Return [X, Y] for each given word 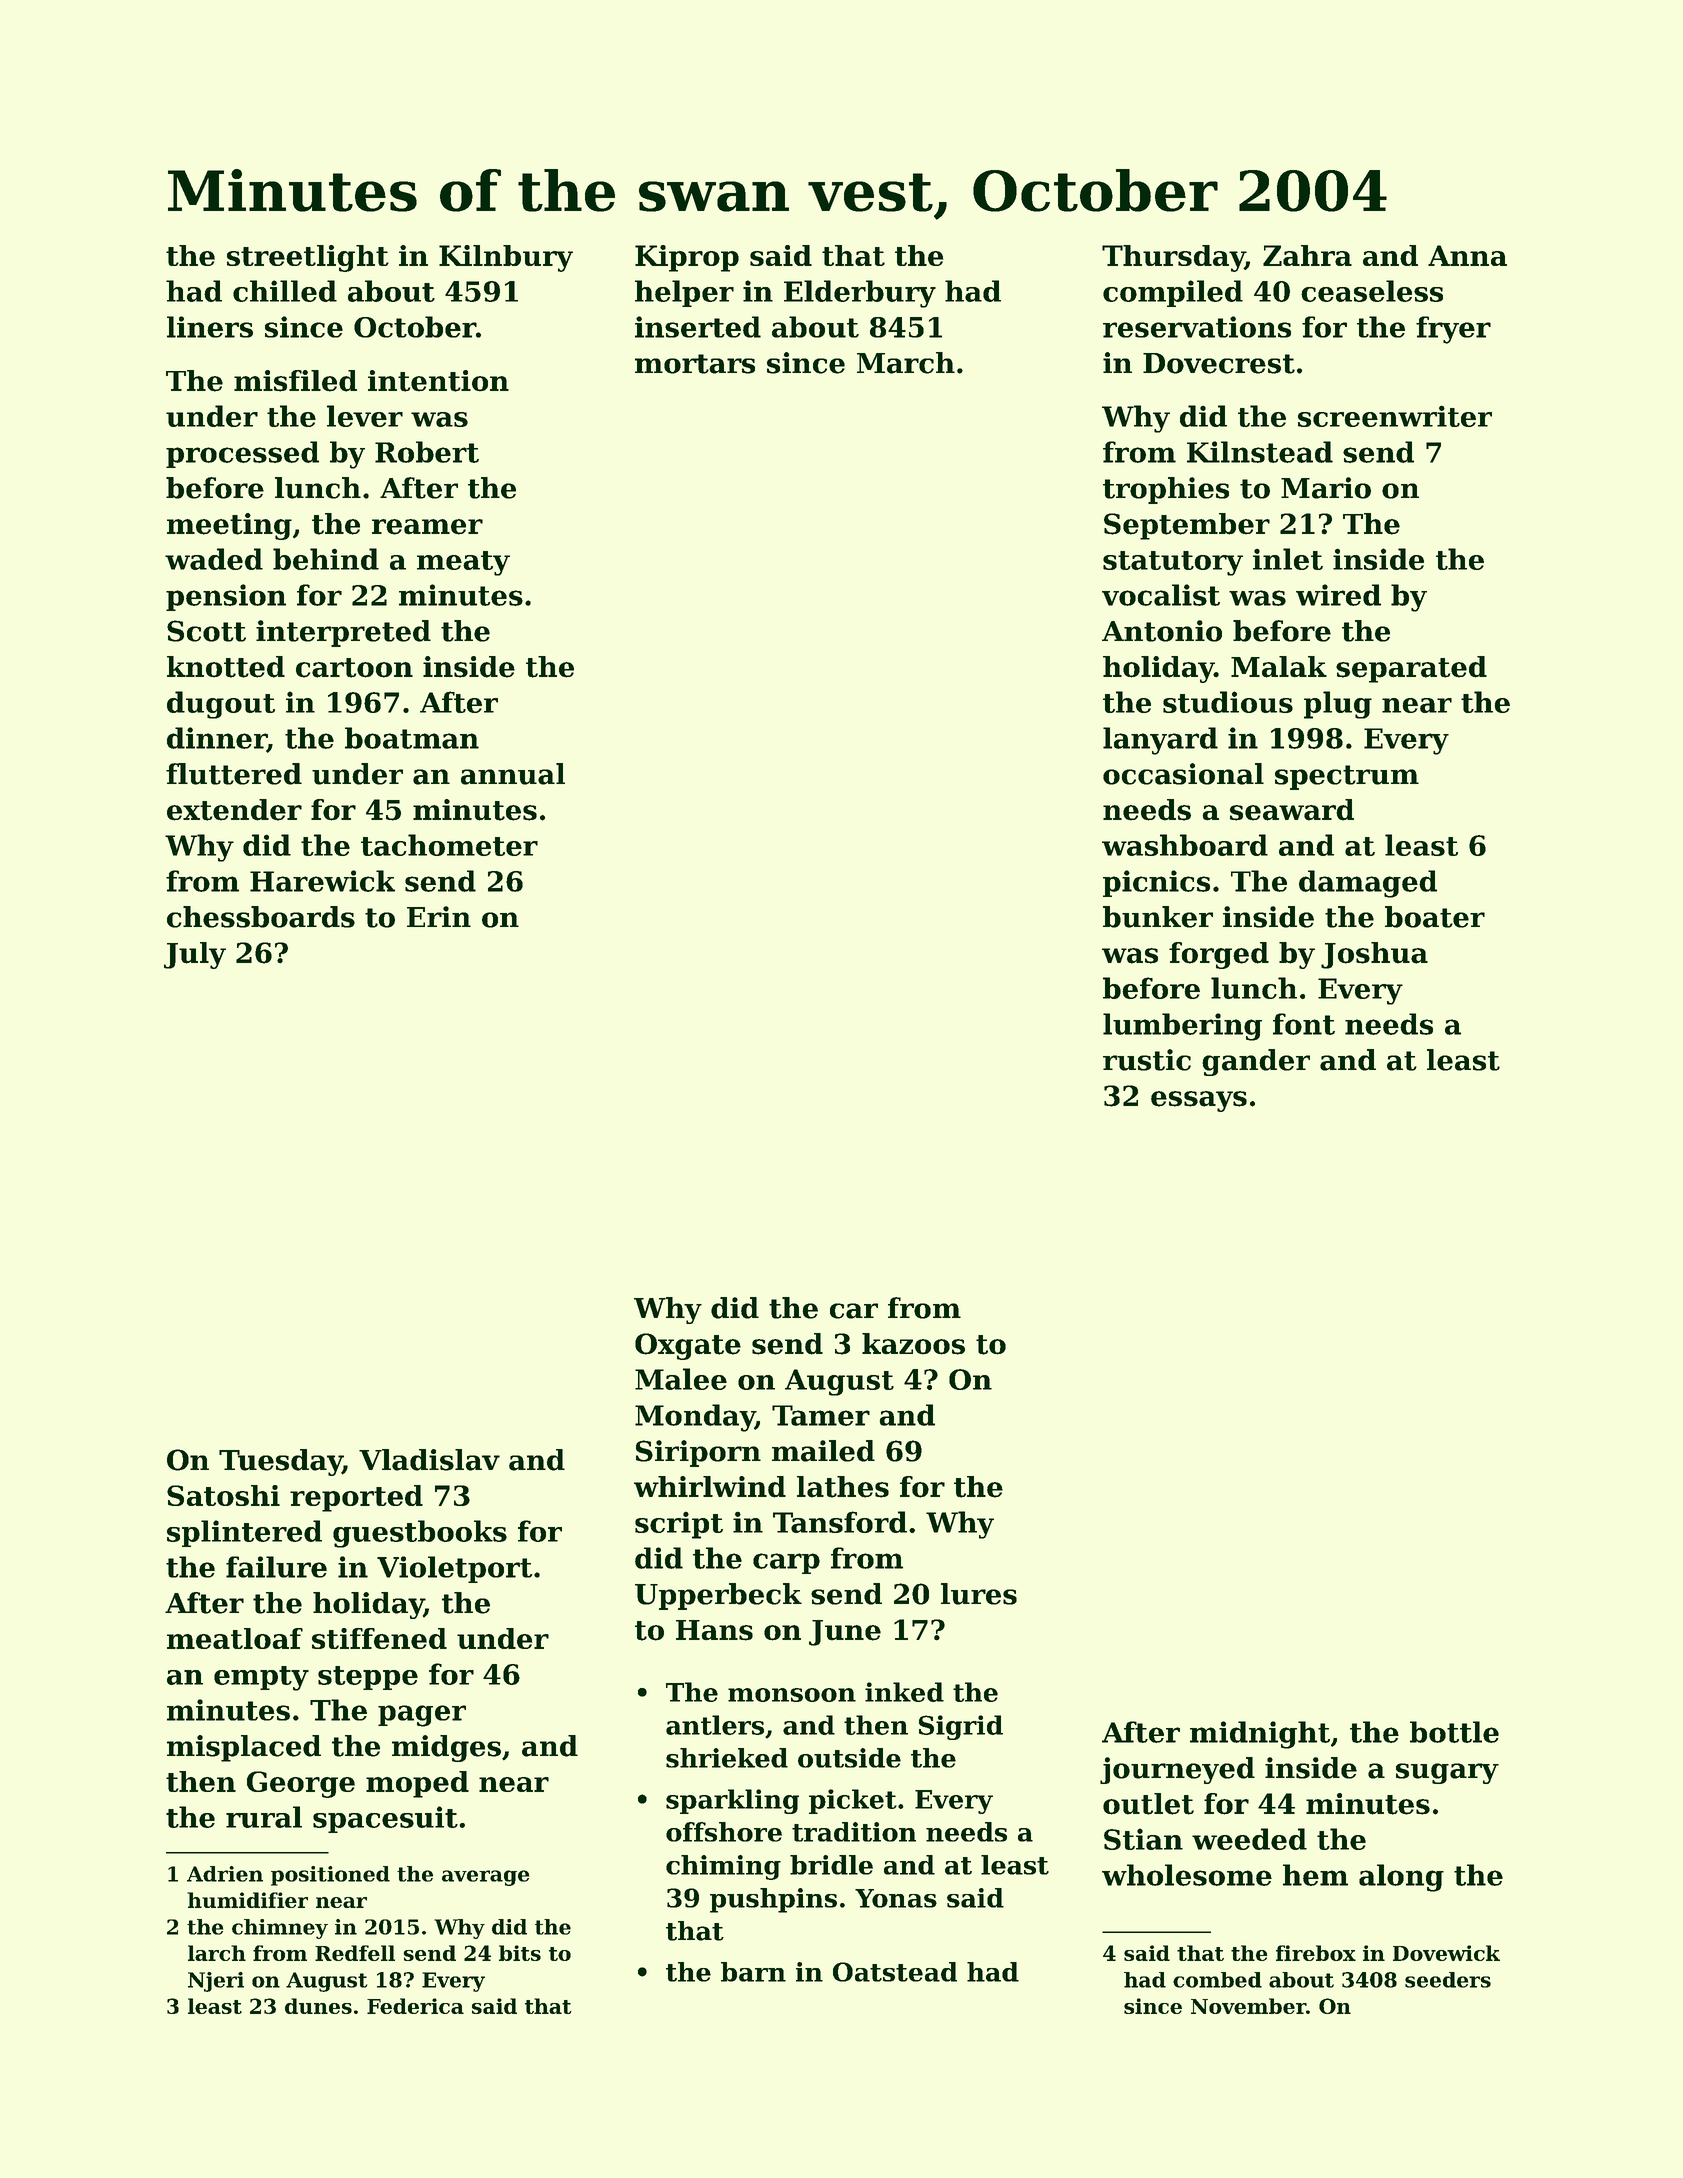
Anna [1467, 255]
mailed [823, 1451]
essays [1199, 1101]
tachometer [449, 845]
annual [513, 774]
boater [1435, 917]
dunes [318, 2006]
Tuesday [280, 1462]
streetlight [308, 258]
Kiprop [687, 258]
